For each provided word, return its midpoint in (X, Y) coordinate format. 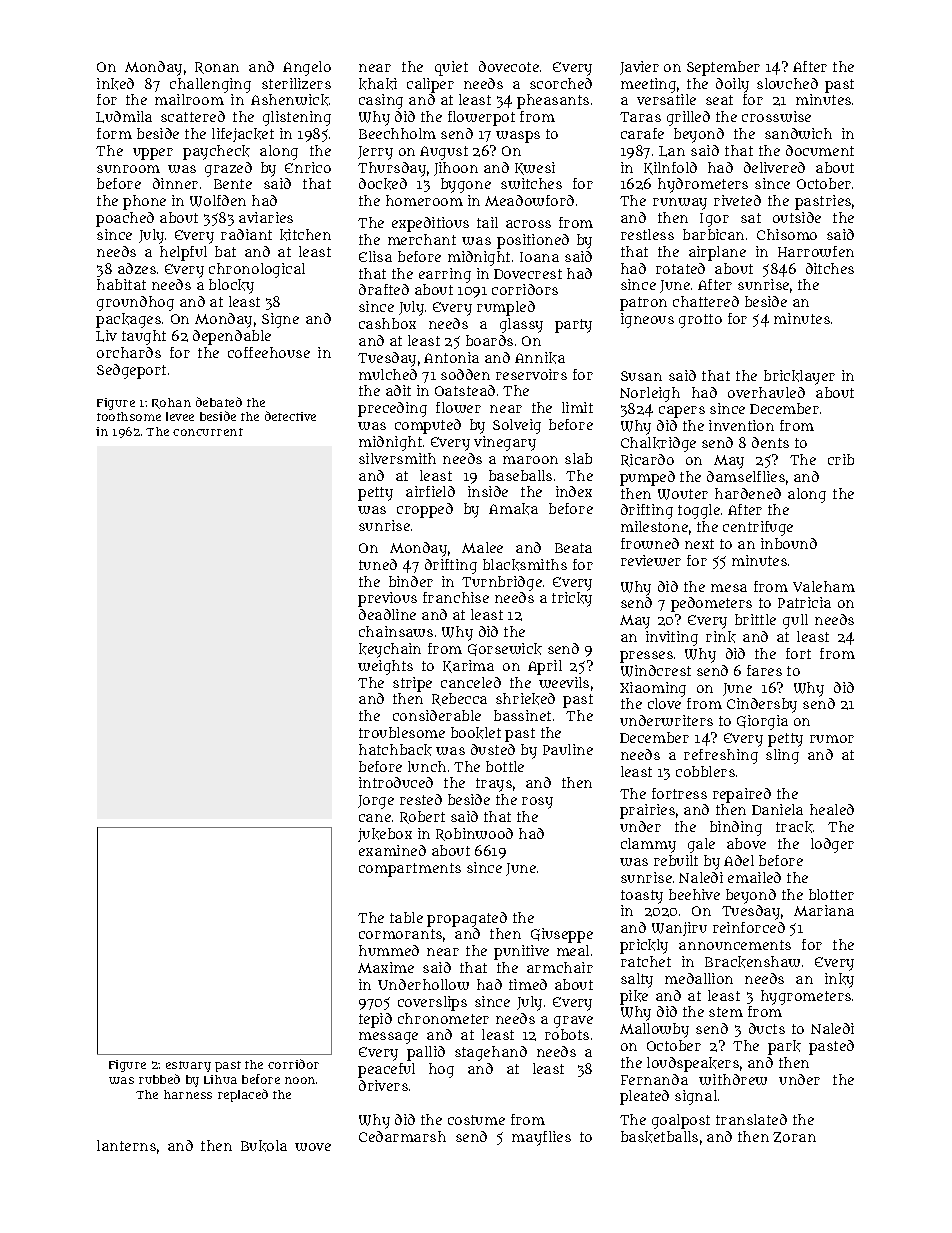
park (784, 1047)
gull (795, 621)
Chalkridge (658, 444)
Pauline (568, 749)
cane (375, 818)
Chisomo (787, 234)
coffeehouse (269, 352)
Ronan (217, 68)
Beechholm (397, 133)
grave (573, 1022)
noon (300, 1080)
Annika (540, 358)
